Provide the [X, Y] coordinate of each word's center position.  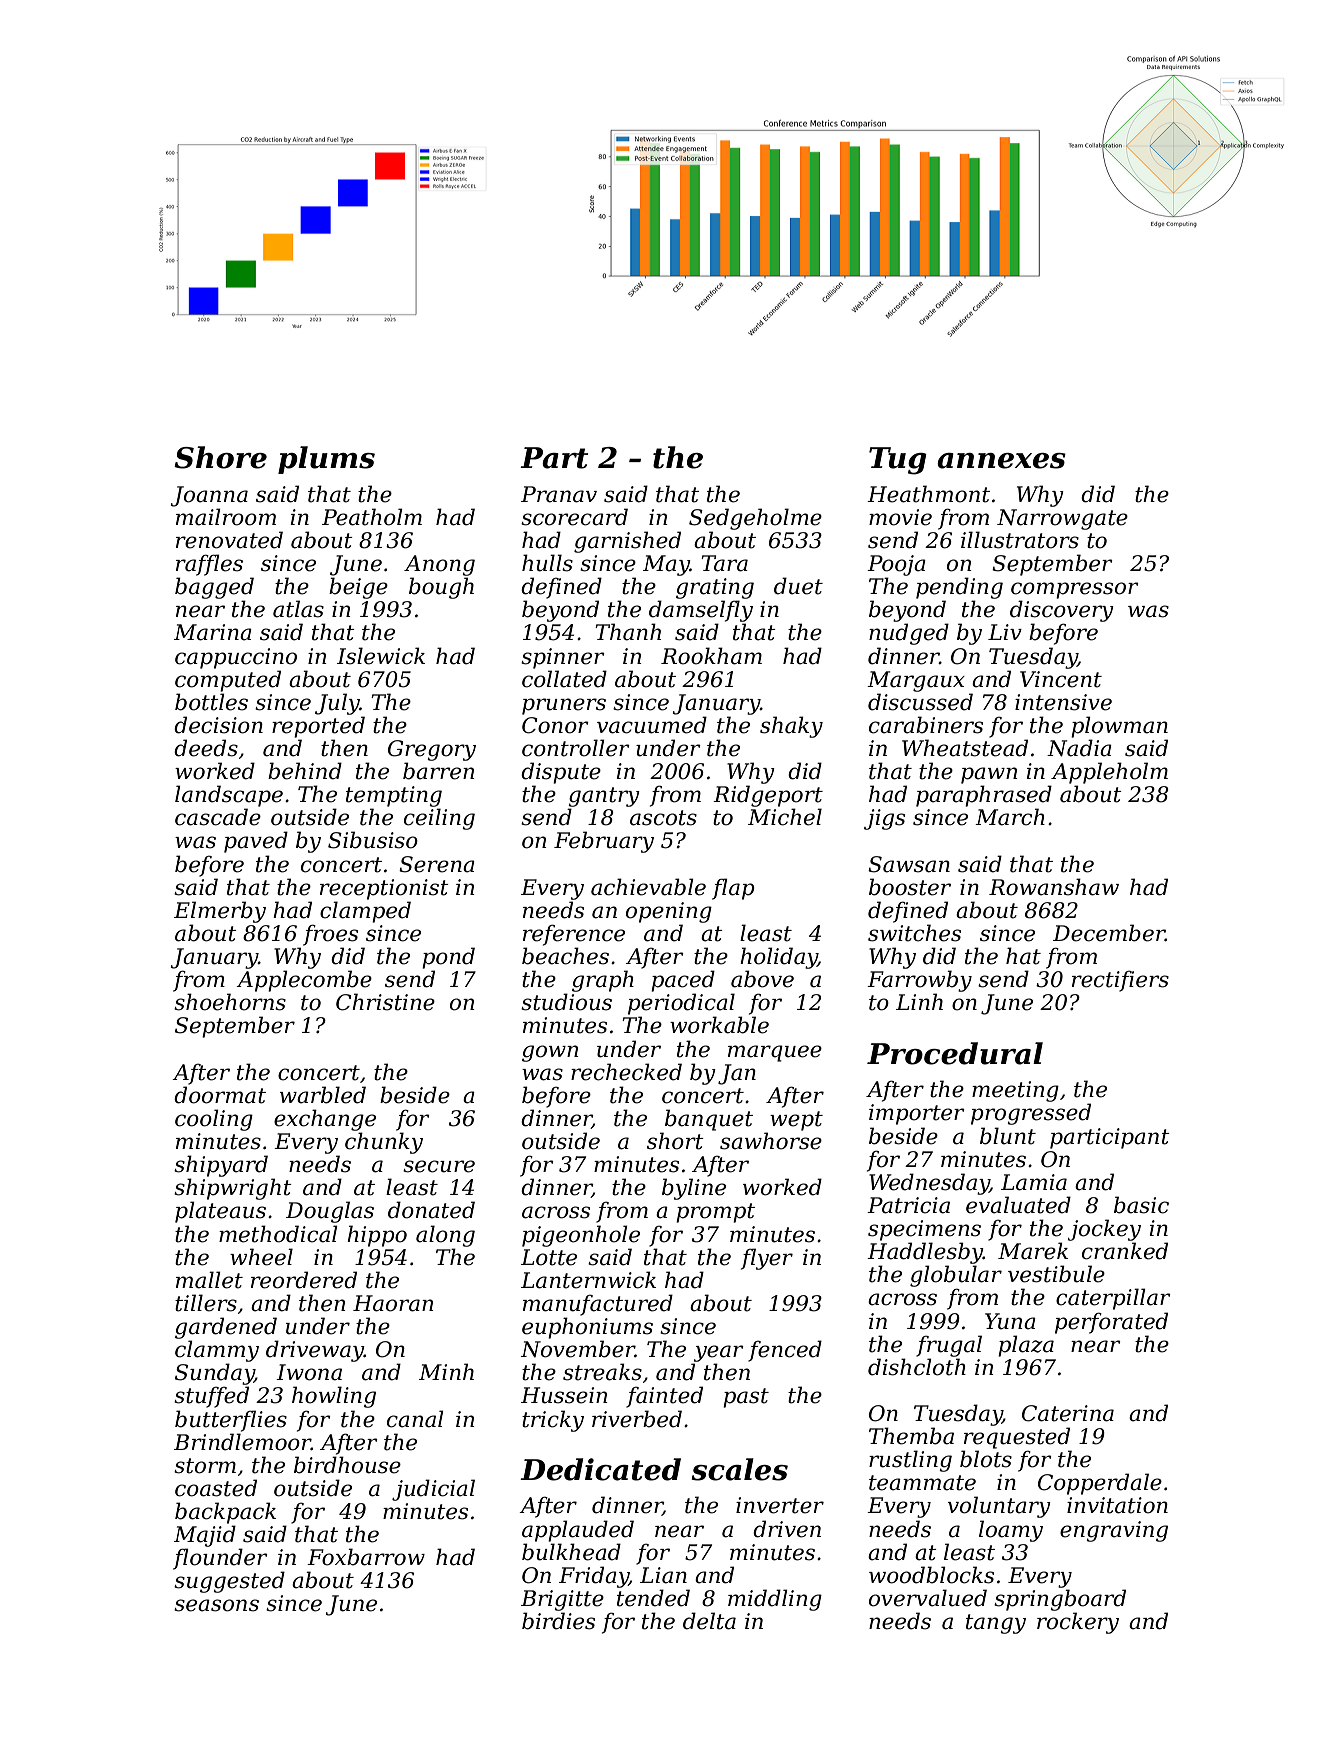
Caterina [1068, 1413]
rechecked [626, 1072]
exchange [325, 1120]
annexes [1001, 461]
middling [775, 1600]
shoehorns [230, 1002]
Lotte [549, 1257]
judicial [433, 1490]
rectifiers [1120, 981]
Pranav [559, 494]
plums [326, 460]
